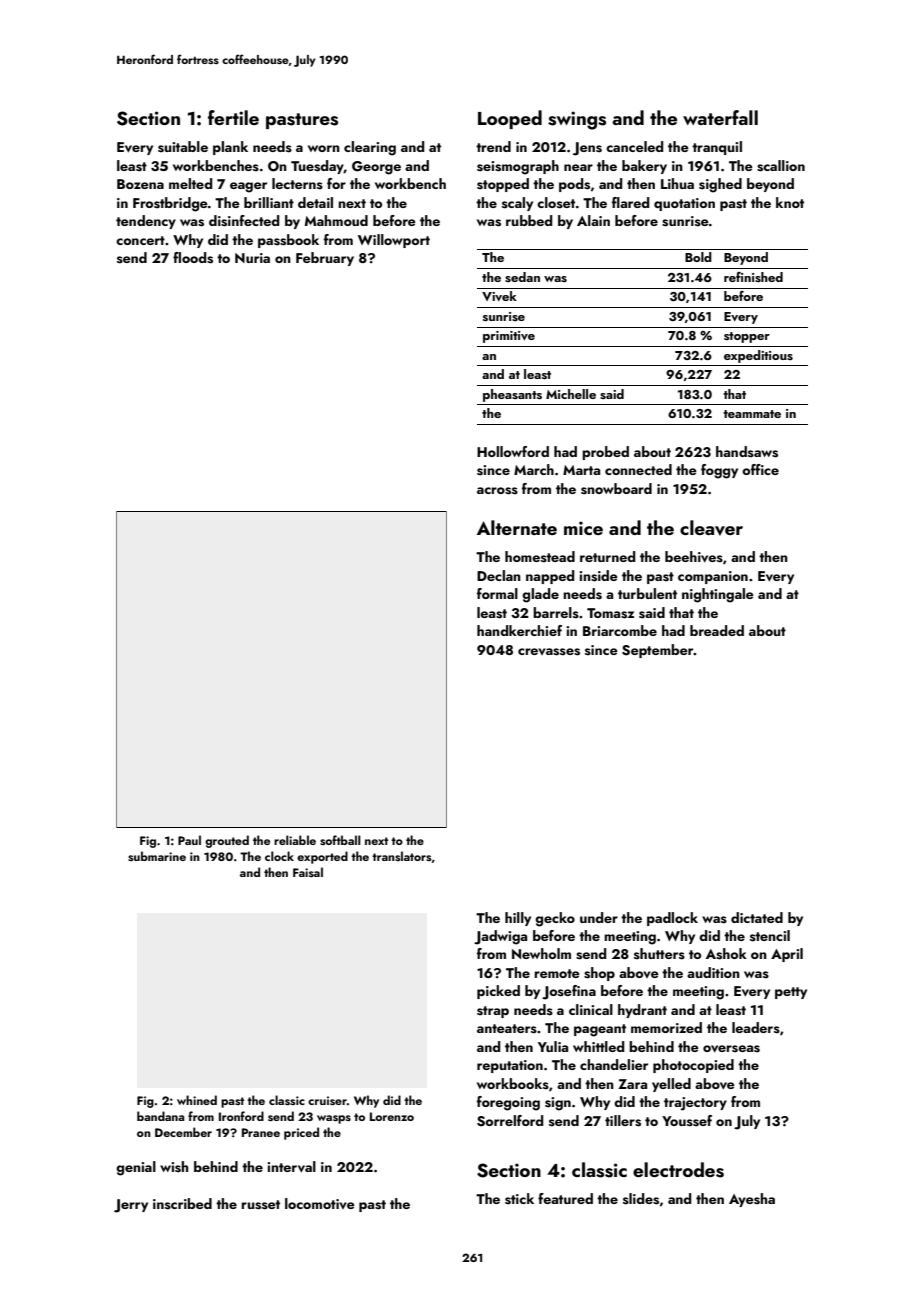  What do you see at coordinates (720, 117) in the page?
I see `waterfall` at bounding box center [720, 117].
